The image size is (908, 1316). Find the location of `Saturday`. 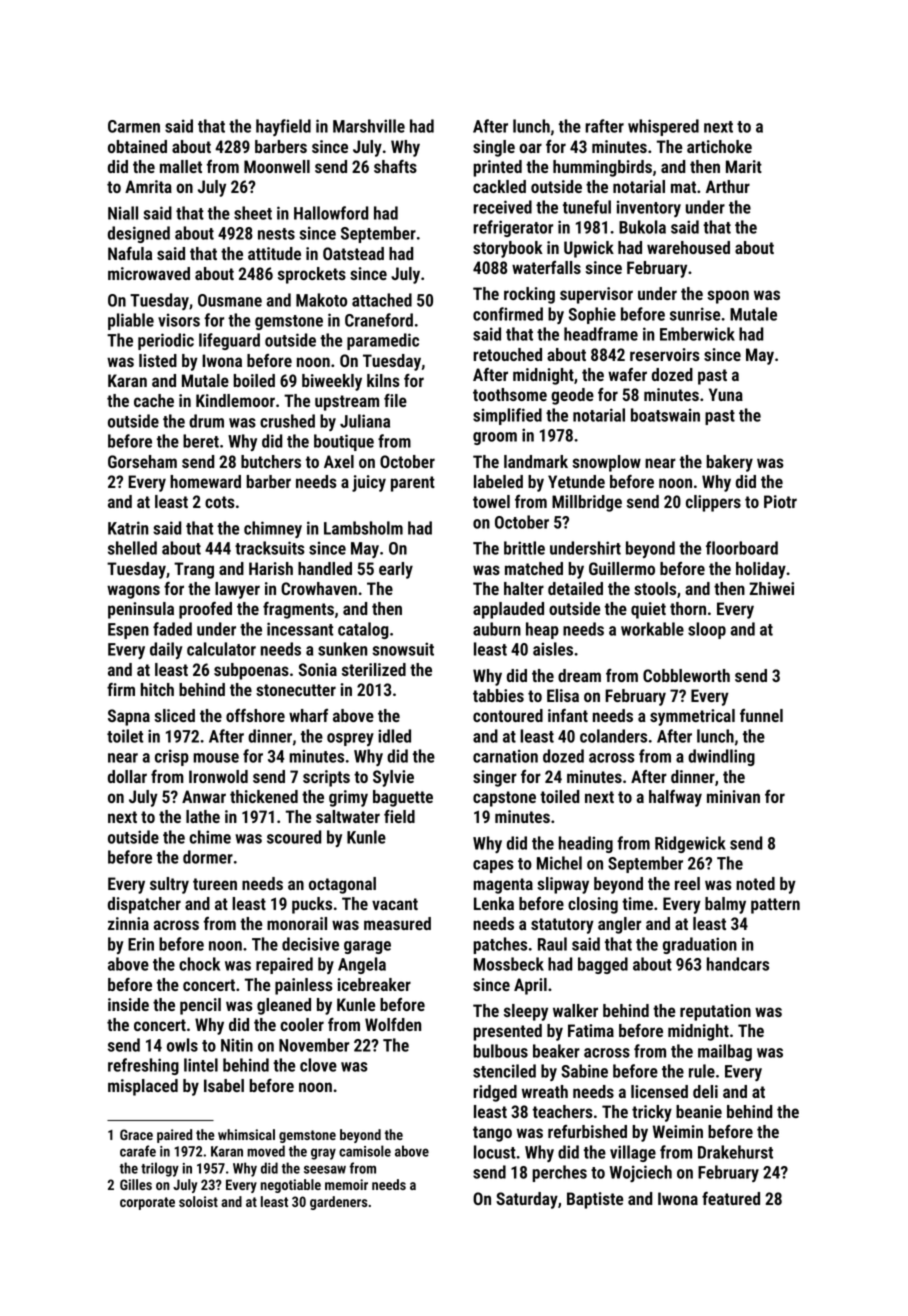

Saturday is located at coordinates (527, 1200).
